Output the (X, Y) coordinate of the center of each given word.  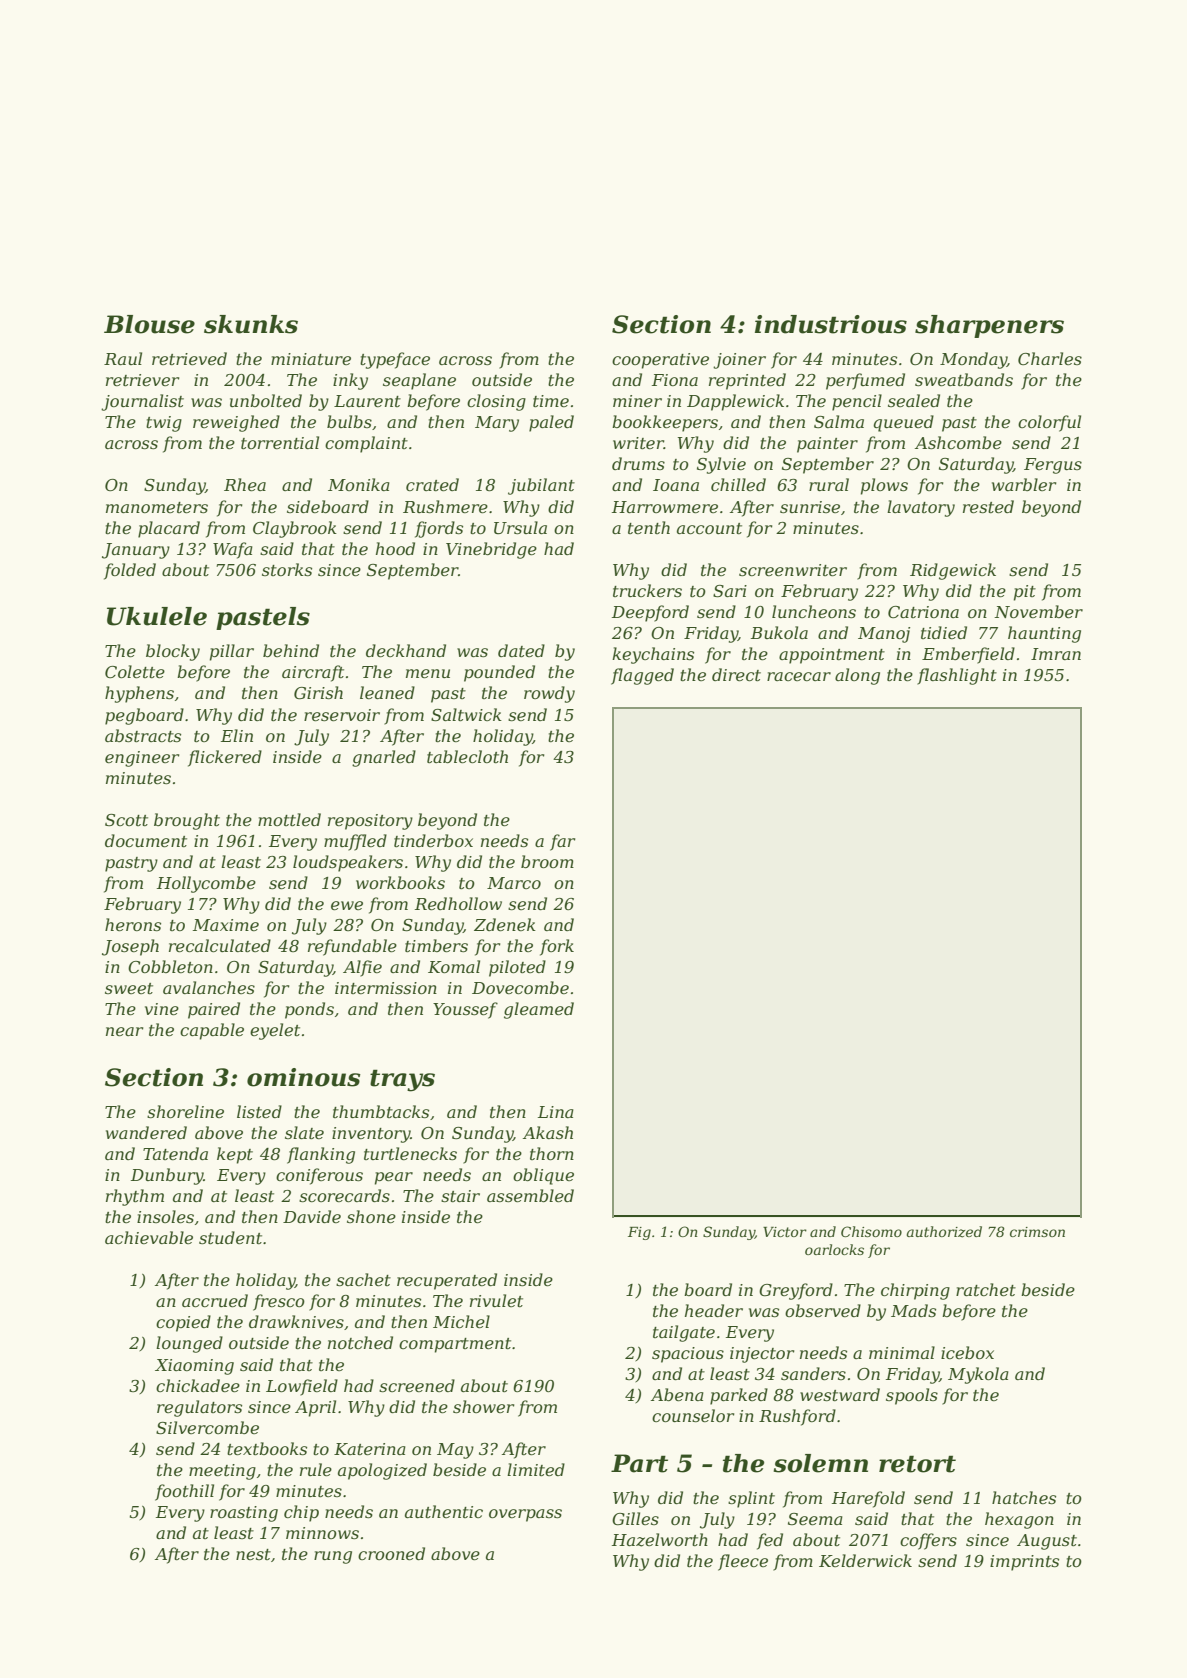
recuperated (447, 1281)
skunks (251, 324)
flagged (642, 676)
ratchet (986, 1289)
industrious (831, 324)
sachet (363, 1279)
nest (253, 1554)
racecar (799, 676)
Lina (556, 1112)
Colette (135, 671)
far (562, 842)
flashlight (957, 676)
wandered (146, 1132)
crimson (1037, 1232)
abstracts (143, 735)
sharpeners (989, 326)
